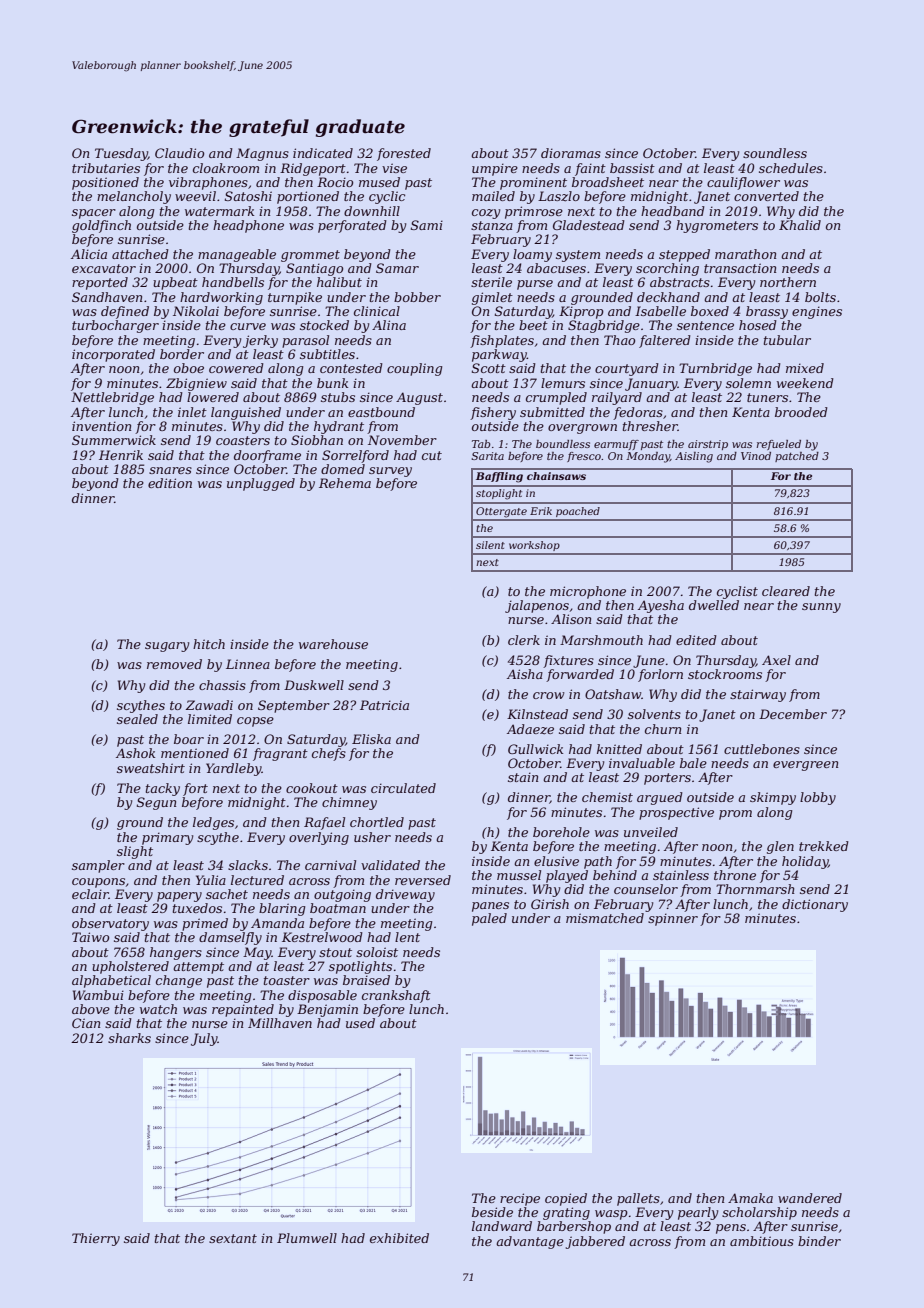 The image size is (924, 1308). What do you see at coordinates (248, 865) in the screenshot?
I see `slacks` at bounding box center [248, 865].
